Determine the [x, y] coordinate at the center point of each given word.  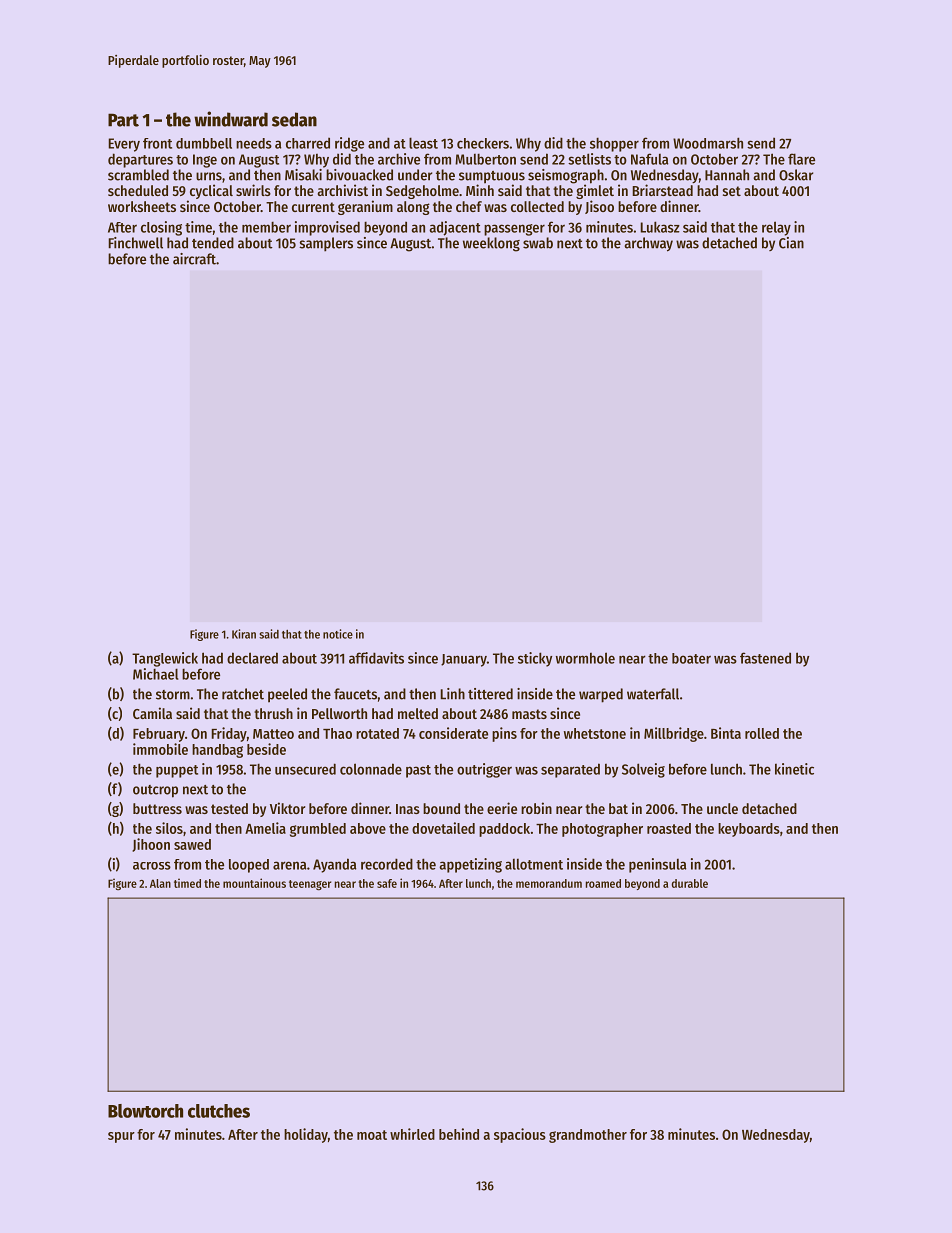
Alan [160, 883]
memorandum [549, 883]
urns [209, 176]
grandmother [588, 1136]
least [423, 143]
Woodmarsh [708, 143]
